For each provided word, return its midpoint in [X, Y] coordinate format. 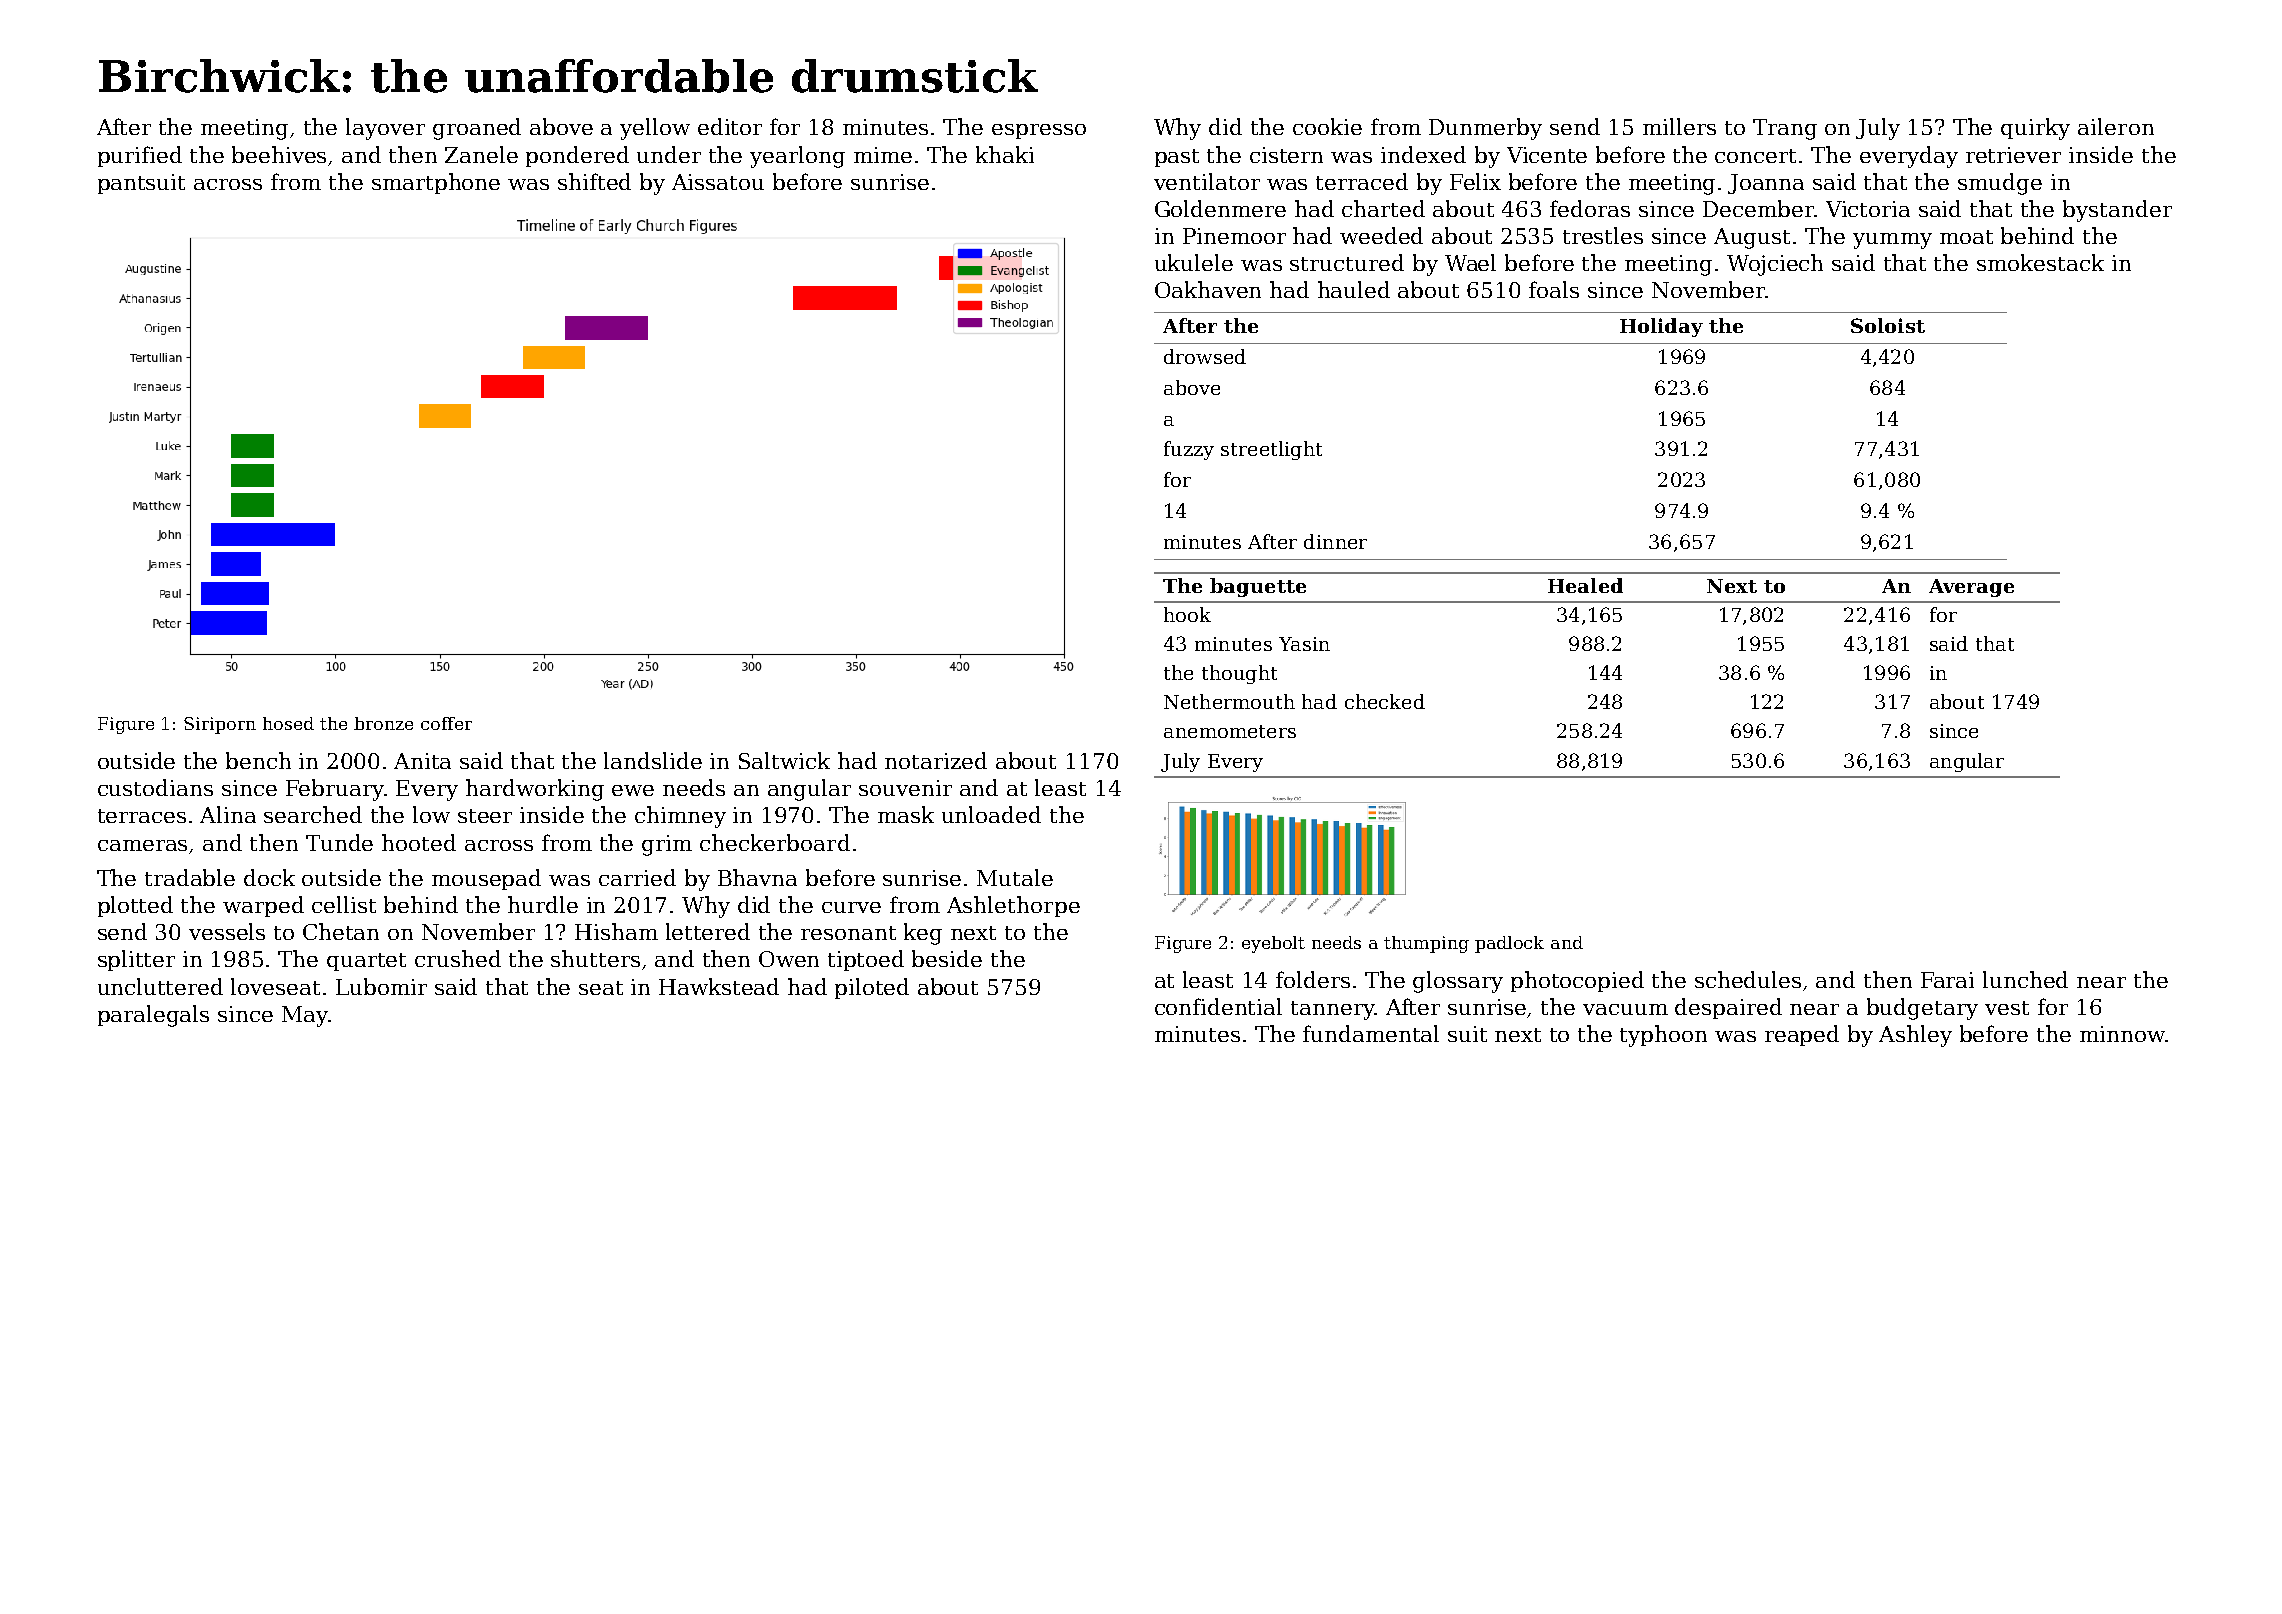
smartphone [436, 183]
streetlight [1271, 450]
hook [1187, 614]
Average [1971, 588]
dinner [1335, 541]
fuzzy [1189, 450]
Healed [1585, 585]
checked [1385, 701]
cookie [1327, 126]
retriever [2013, 155]
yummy [1892, 241]
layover [385, 129]
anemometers [1230, 731]
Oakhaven [1208, 289]
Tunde [339, 842]
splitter [136, 960]
